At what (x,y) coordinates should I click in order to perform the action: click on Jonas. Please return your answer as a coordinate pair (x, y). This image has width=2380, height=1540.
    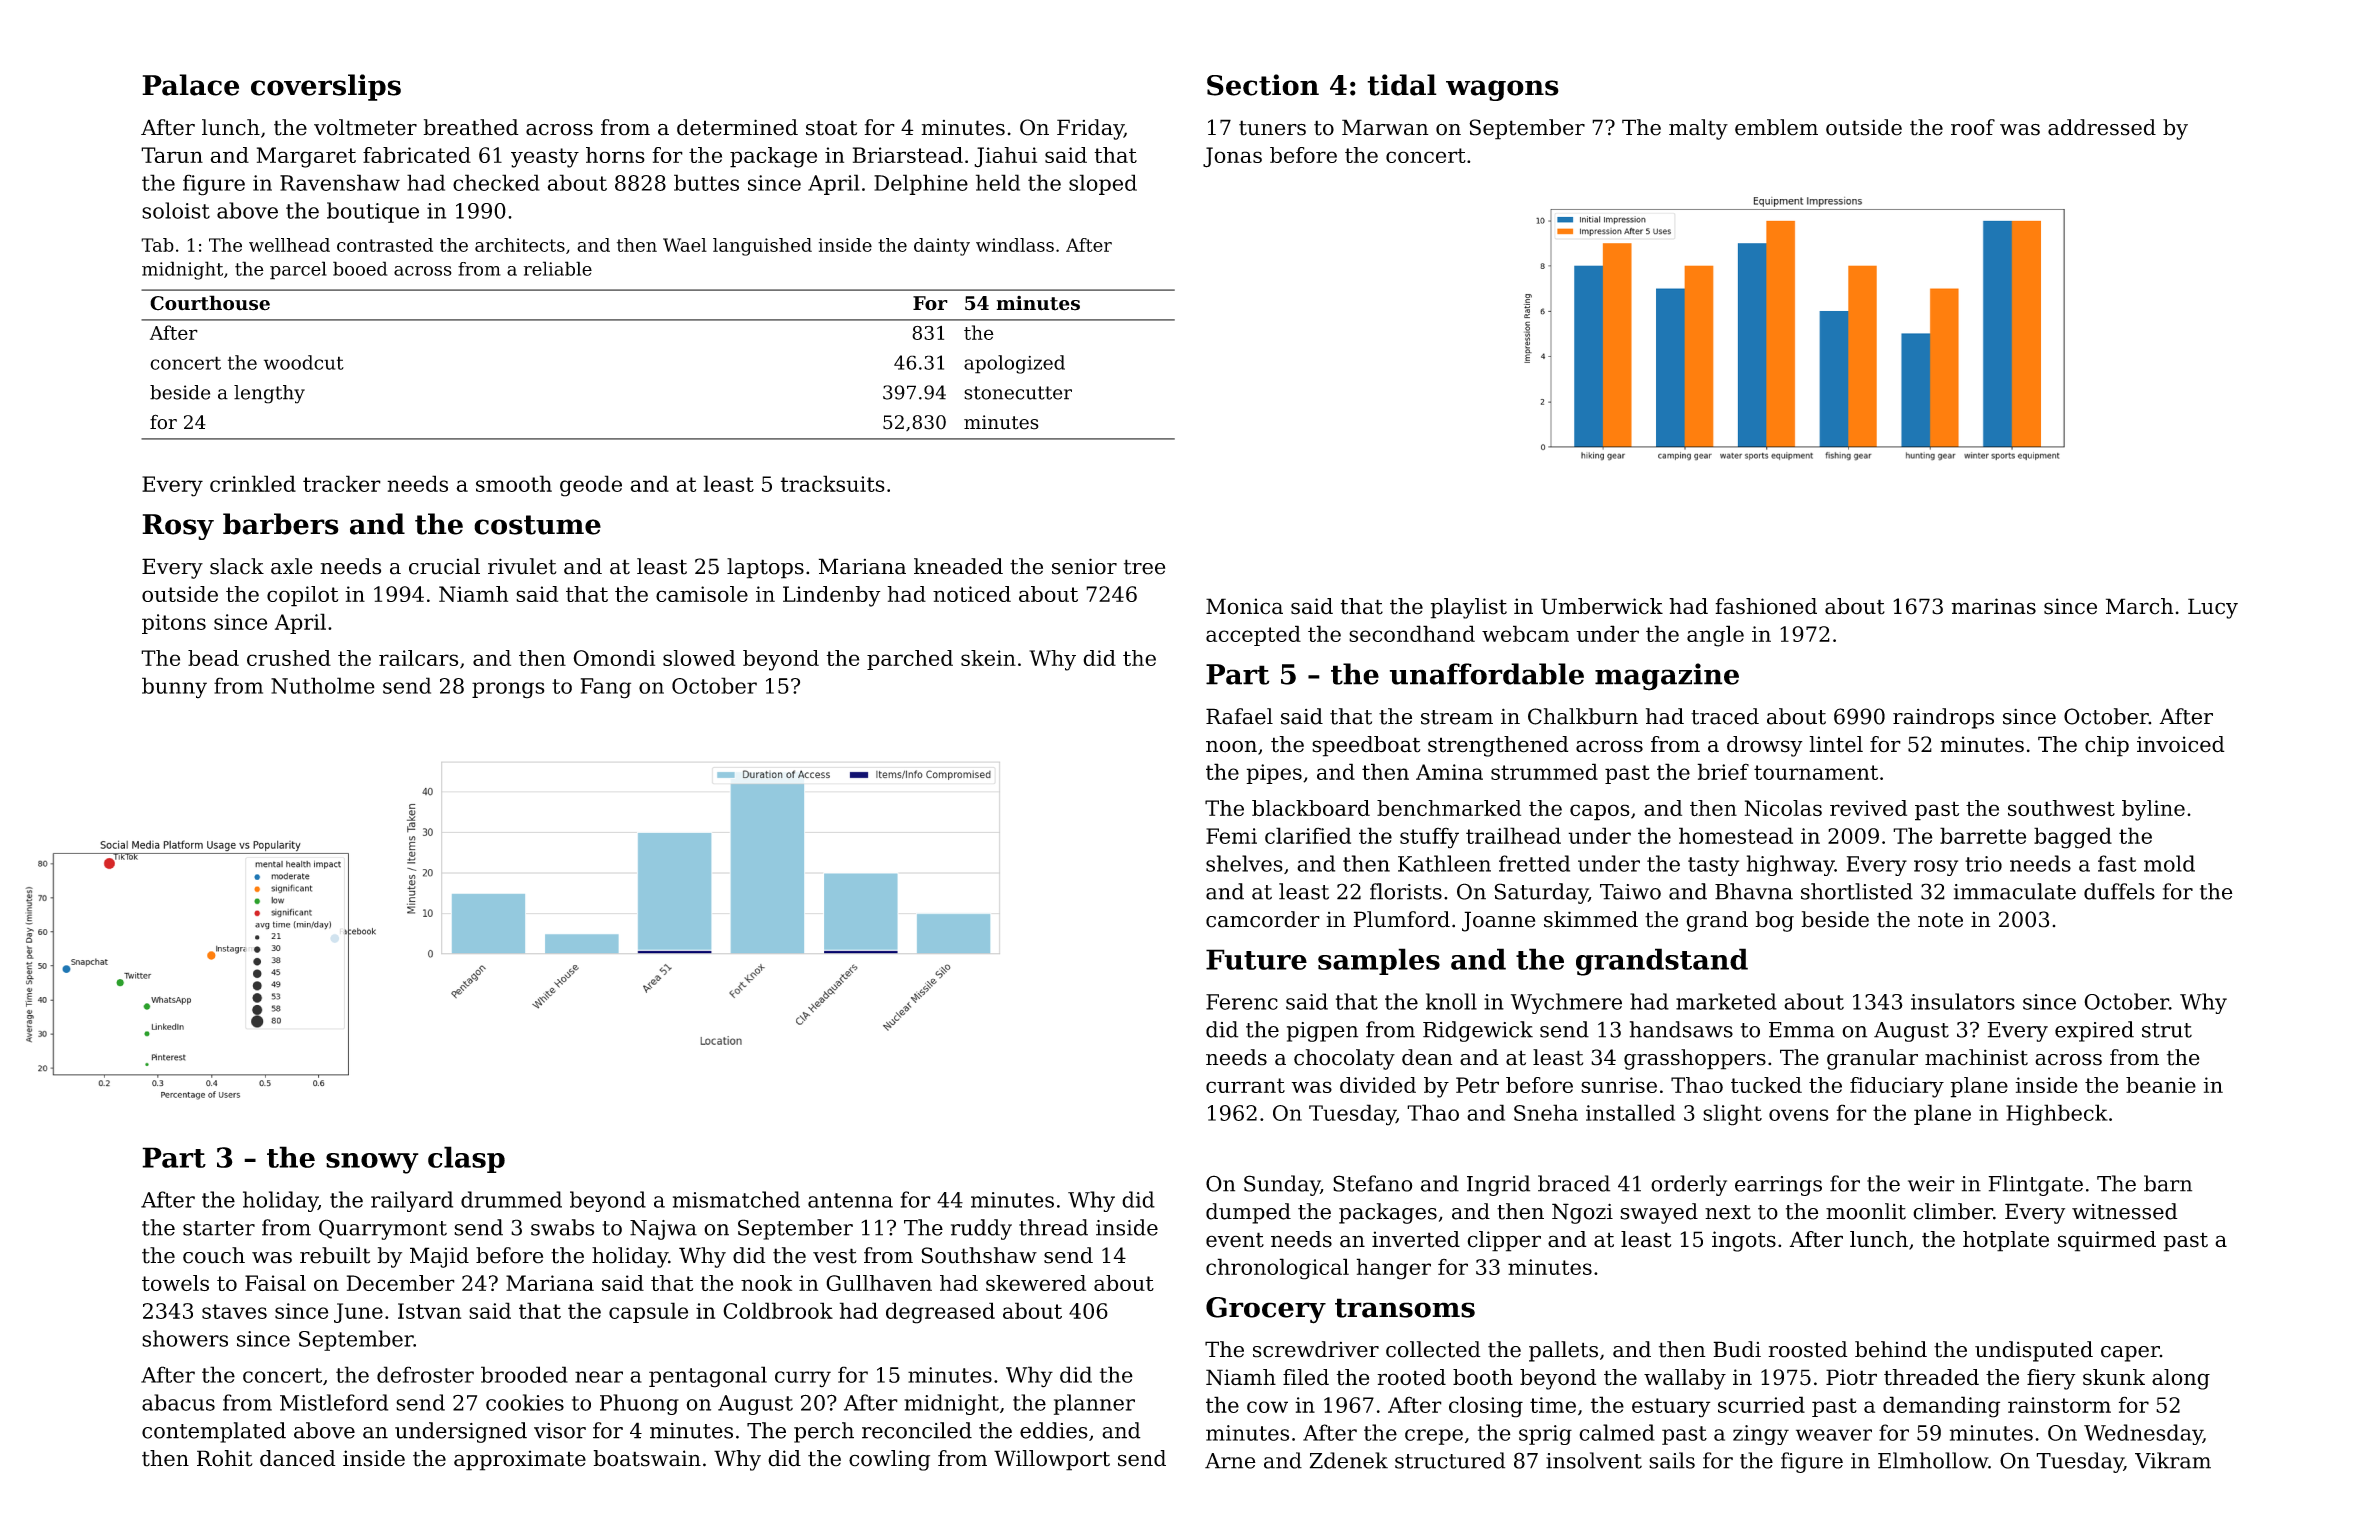
    Looking at the image, I should click on (1232, 157).
